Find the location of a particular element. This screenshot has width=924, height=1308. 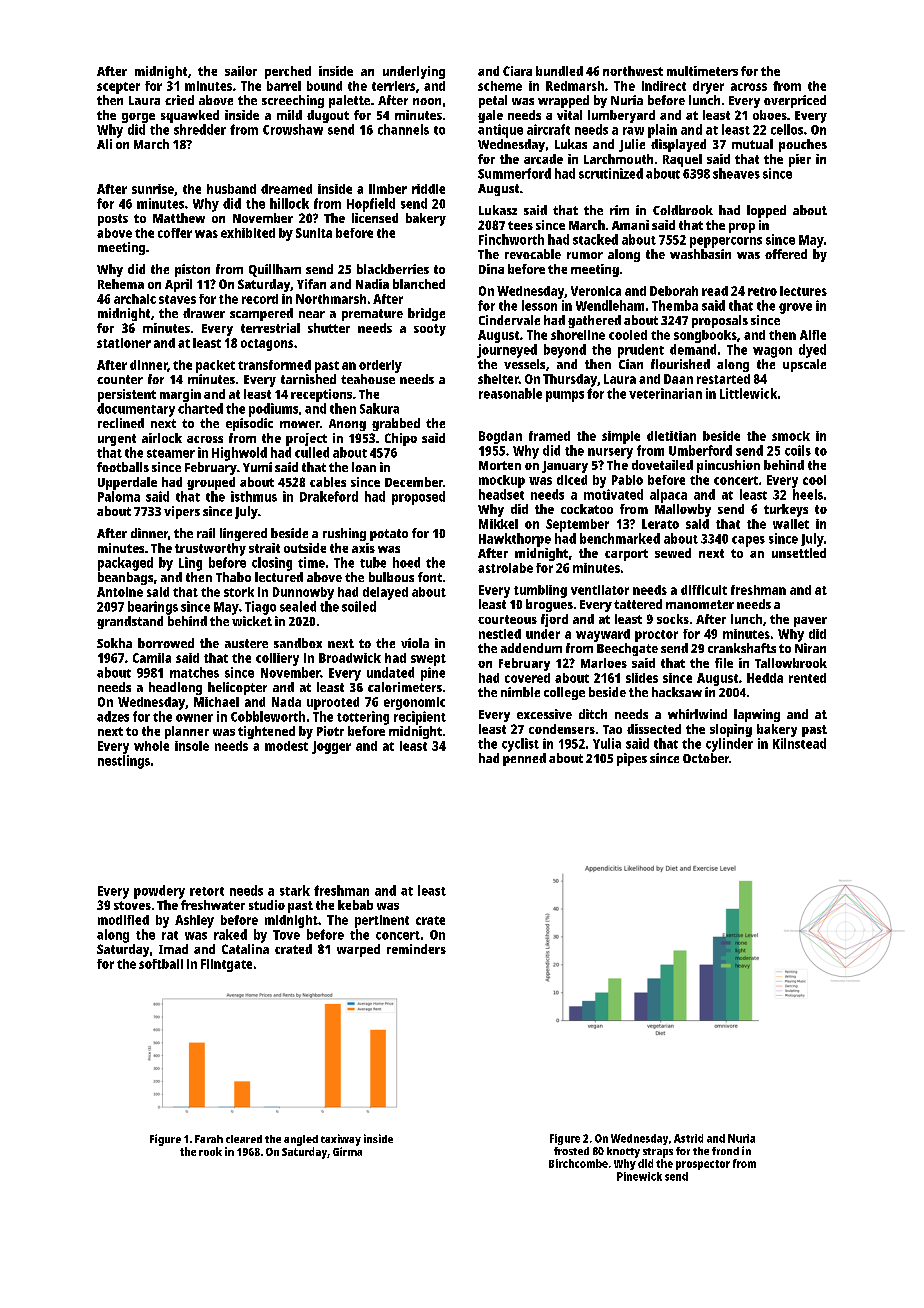

modest is located at coordinates (286, 746).
